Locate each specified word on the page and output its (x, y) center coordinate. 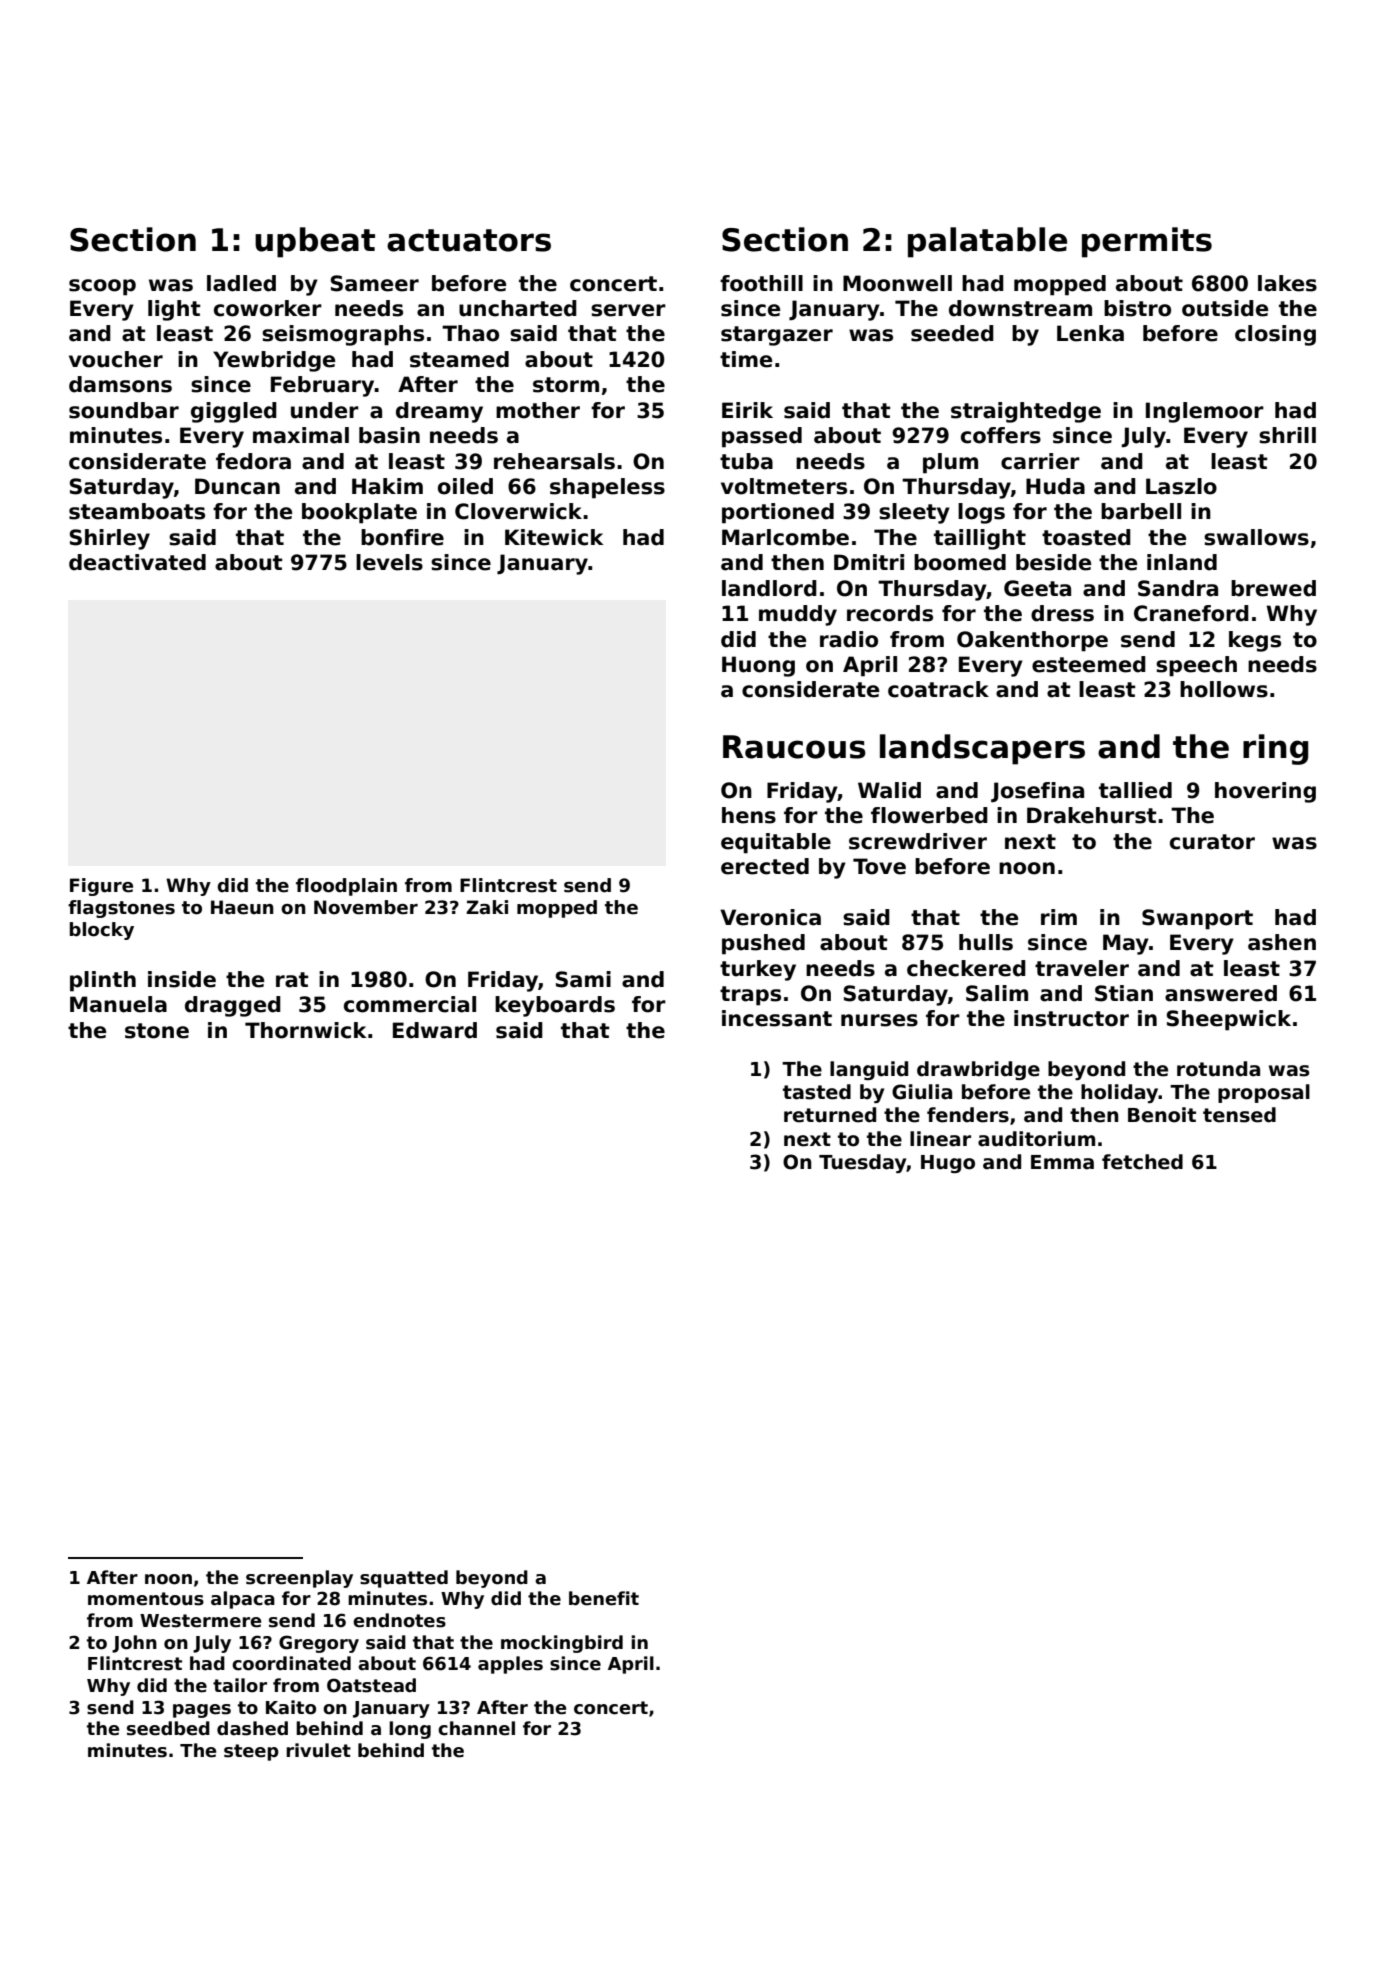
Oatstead (371, 1685)
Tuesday (863, 1163)
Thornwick (306, 1030)
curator (1212, 842)
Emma (1062, 1162)
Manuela (118, 1004)
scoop (102, 287)
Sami (583, 979)
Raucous (794, 747)
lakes (1287, 283)
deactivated (137, 562)
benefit (604, 1598)
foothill (761, 283)
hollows (1224, 689)
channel (476, 1728)
